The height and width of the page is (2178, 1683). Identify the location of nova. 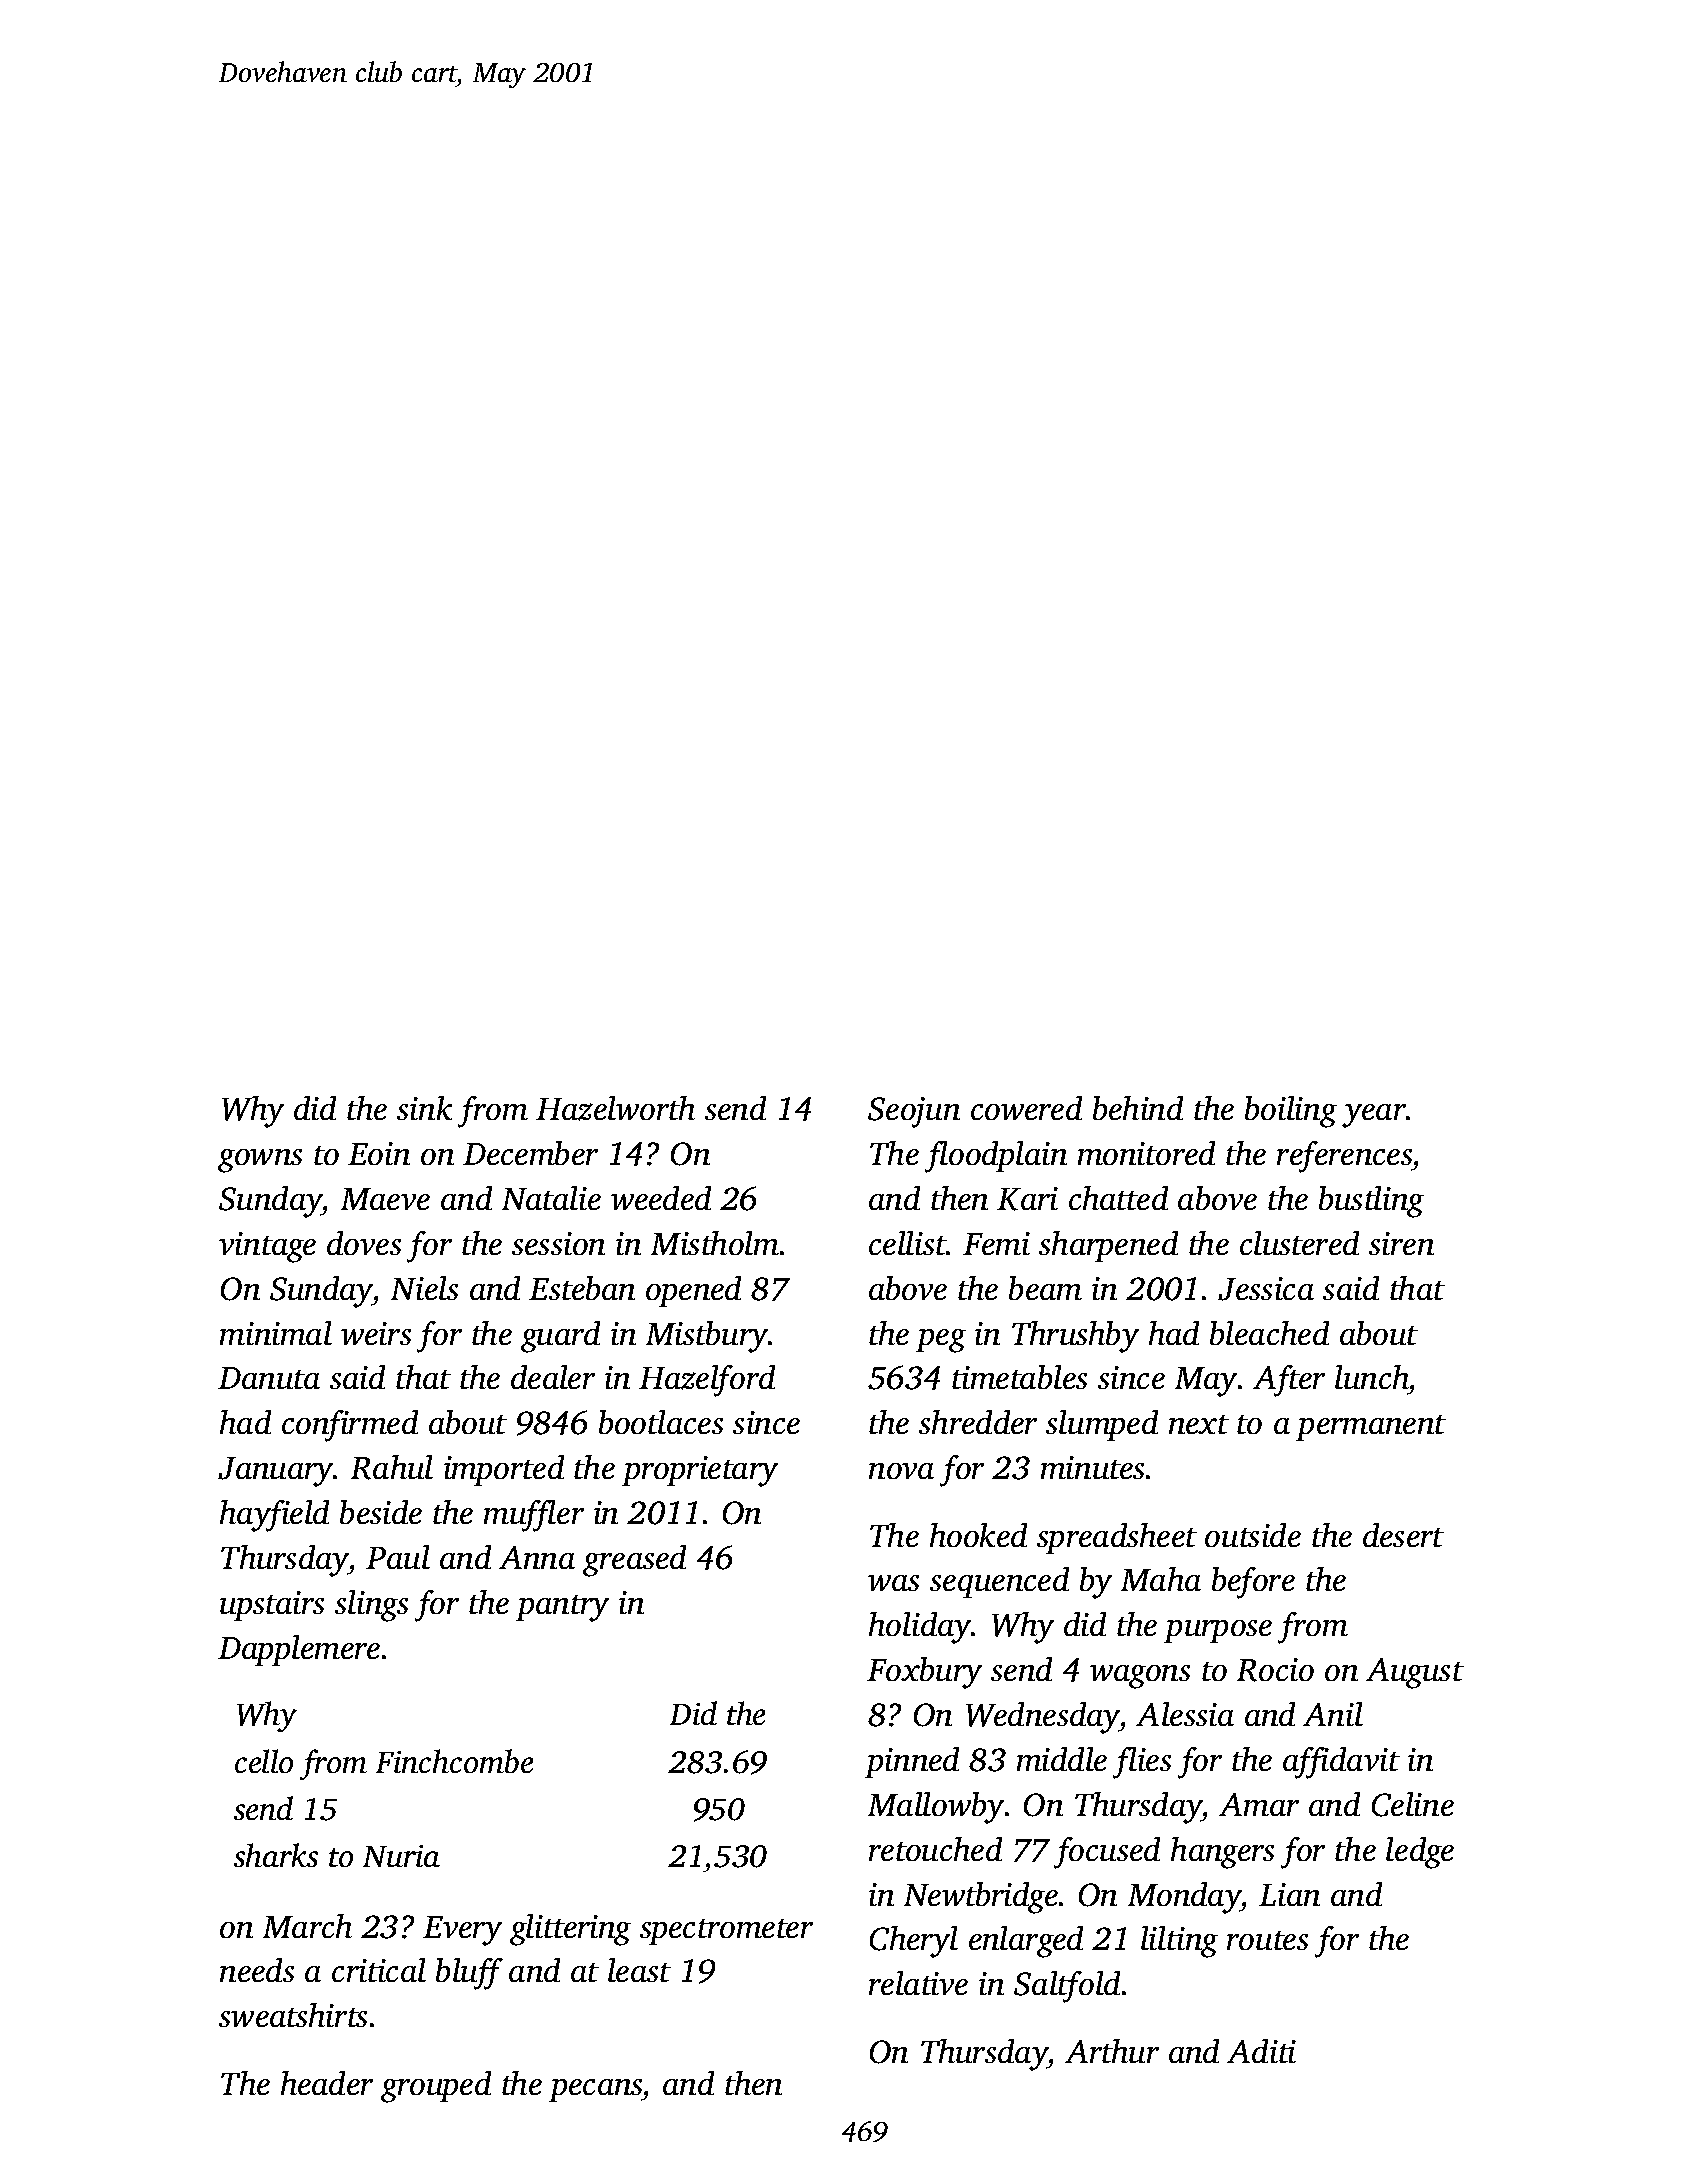
(901, 1471).
